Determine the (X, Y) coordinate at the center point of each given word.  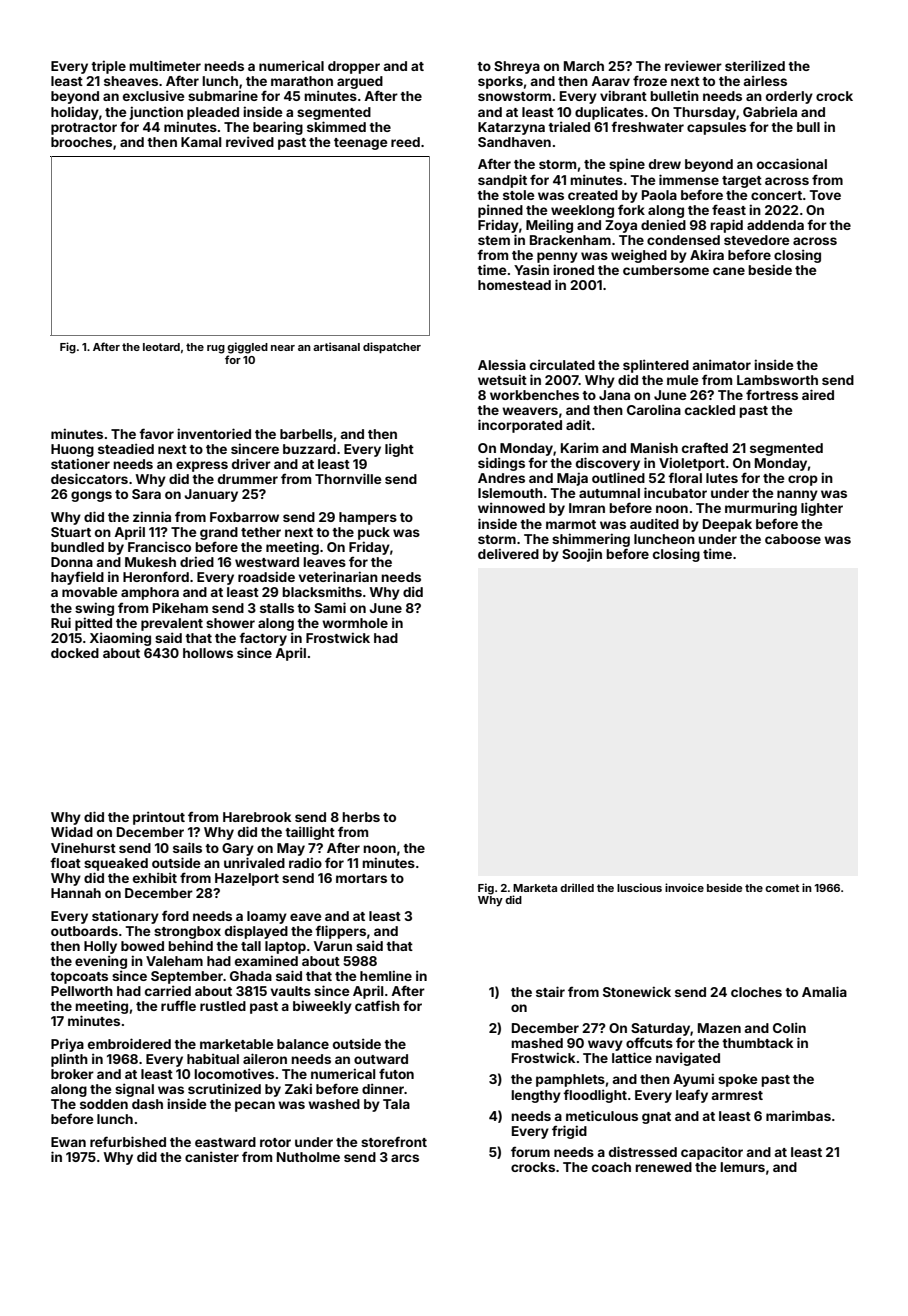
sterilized (755, 65)
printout (159, 818)
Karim (579, 447)
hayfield (77, 578)
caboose (793, 539)
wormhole (355, 623)
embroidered (129, 1043)
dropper (354, 67)
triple (108, 67)
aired (818, 394)
